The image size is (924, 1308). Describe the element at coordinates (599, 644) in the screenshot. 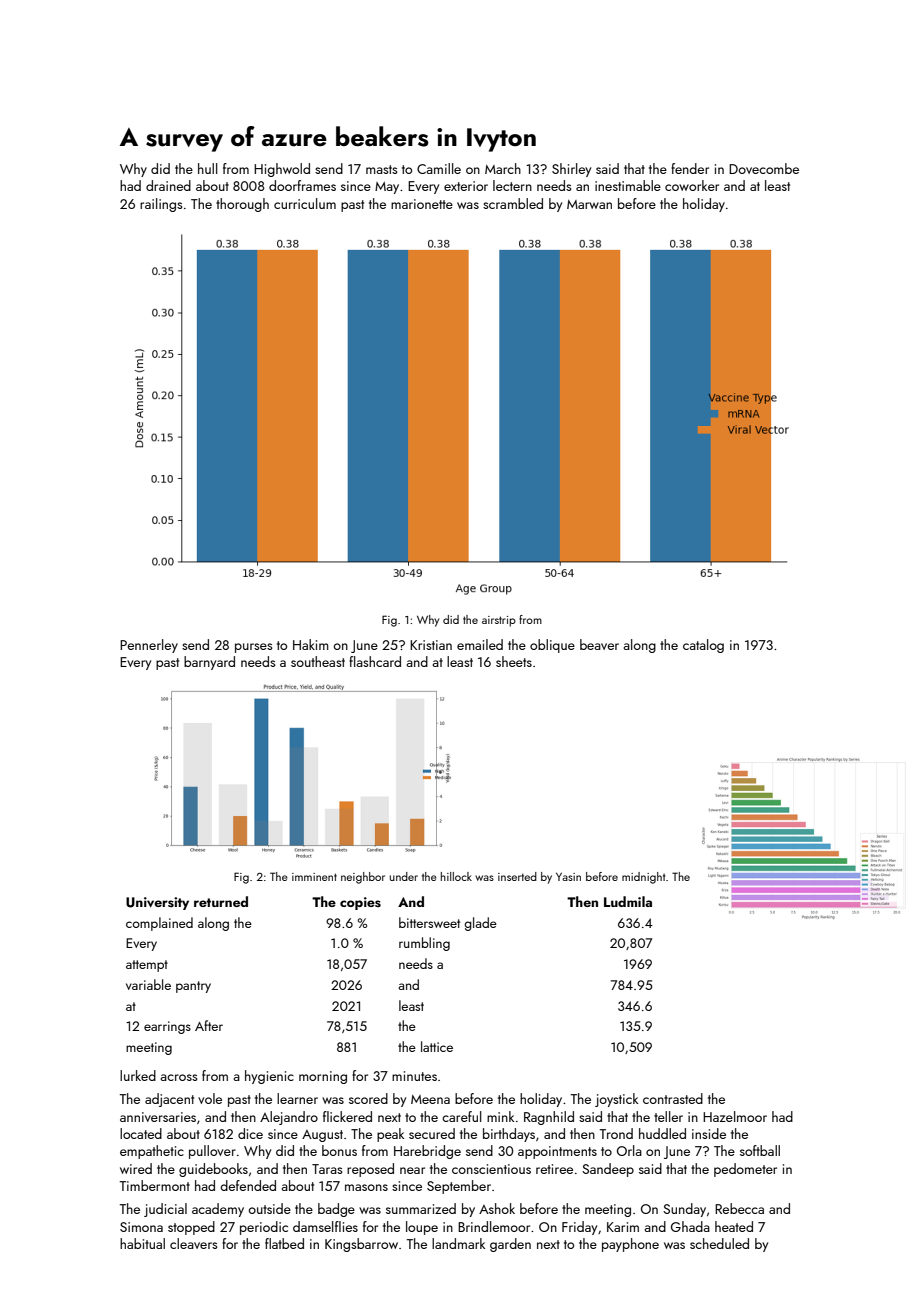

I see `beaver` at that location.
